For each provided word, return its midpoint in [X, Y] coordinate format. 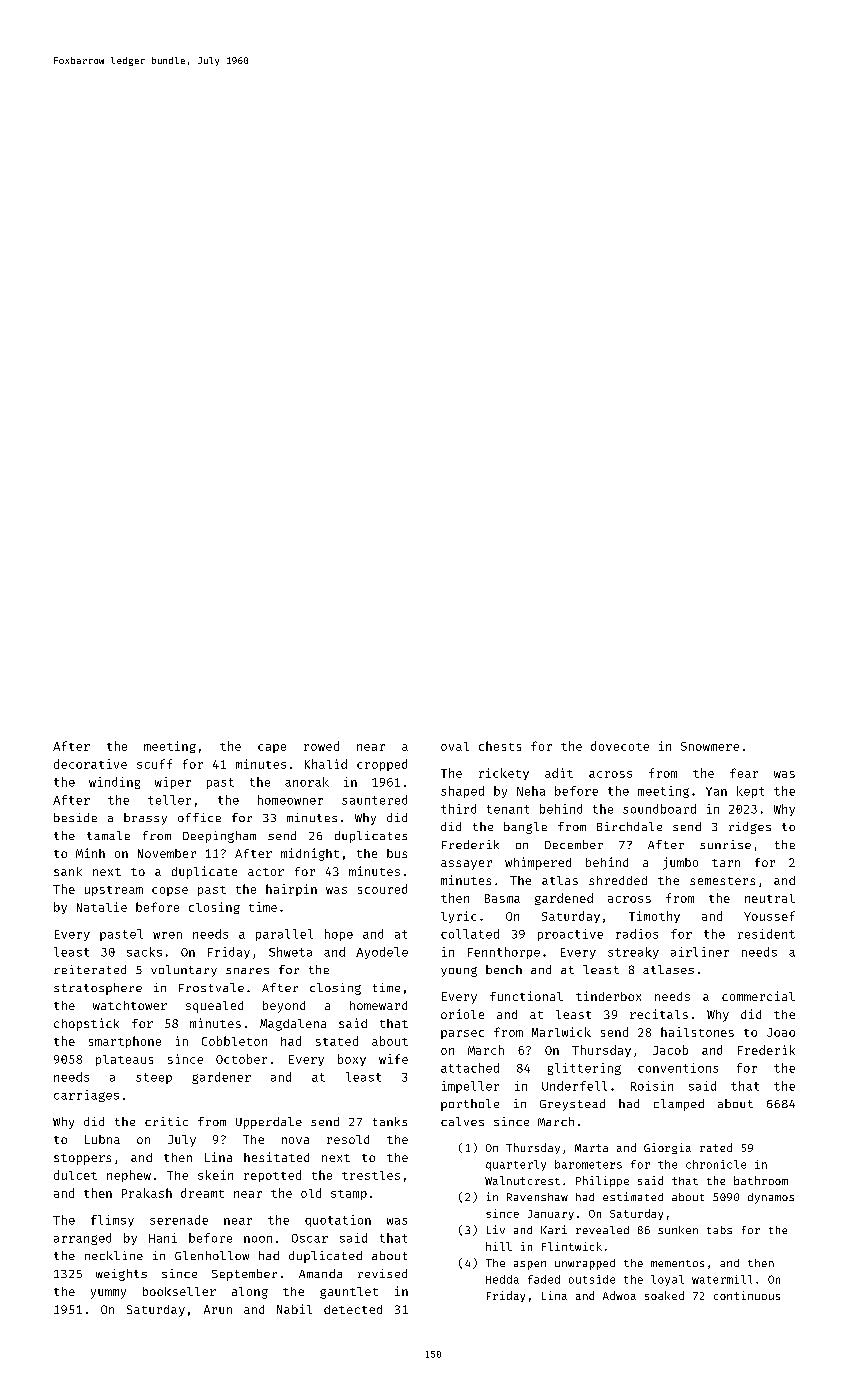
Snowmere [710, 746]
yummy [108, 1294]
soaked [664, 1295]
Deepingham [219, 837]
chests [500, 746]
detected [353, 1309]
